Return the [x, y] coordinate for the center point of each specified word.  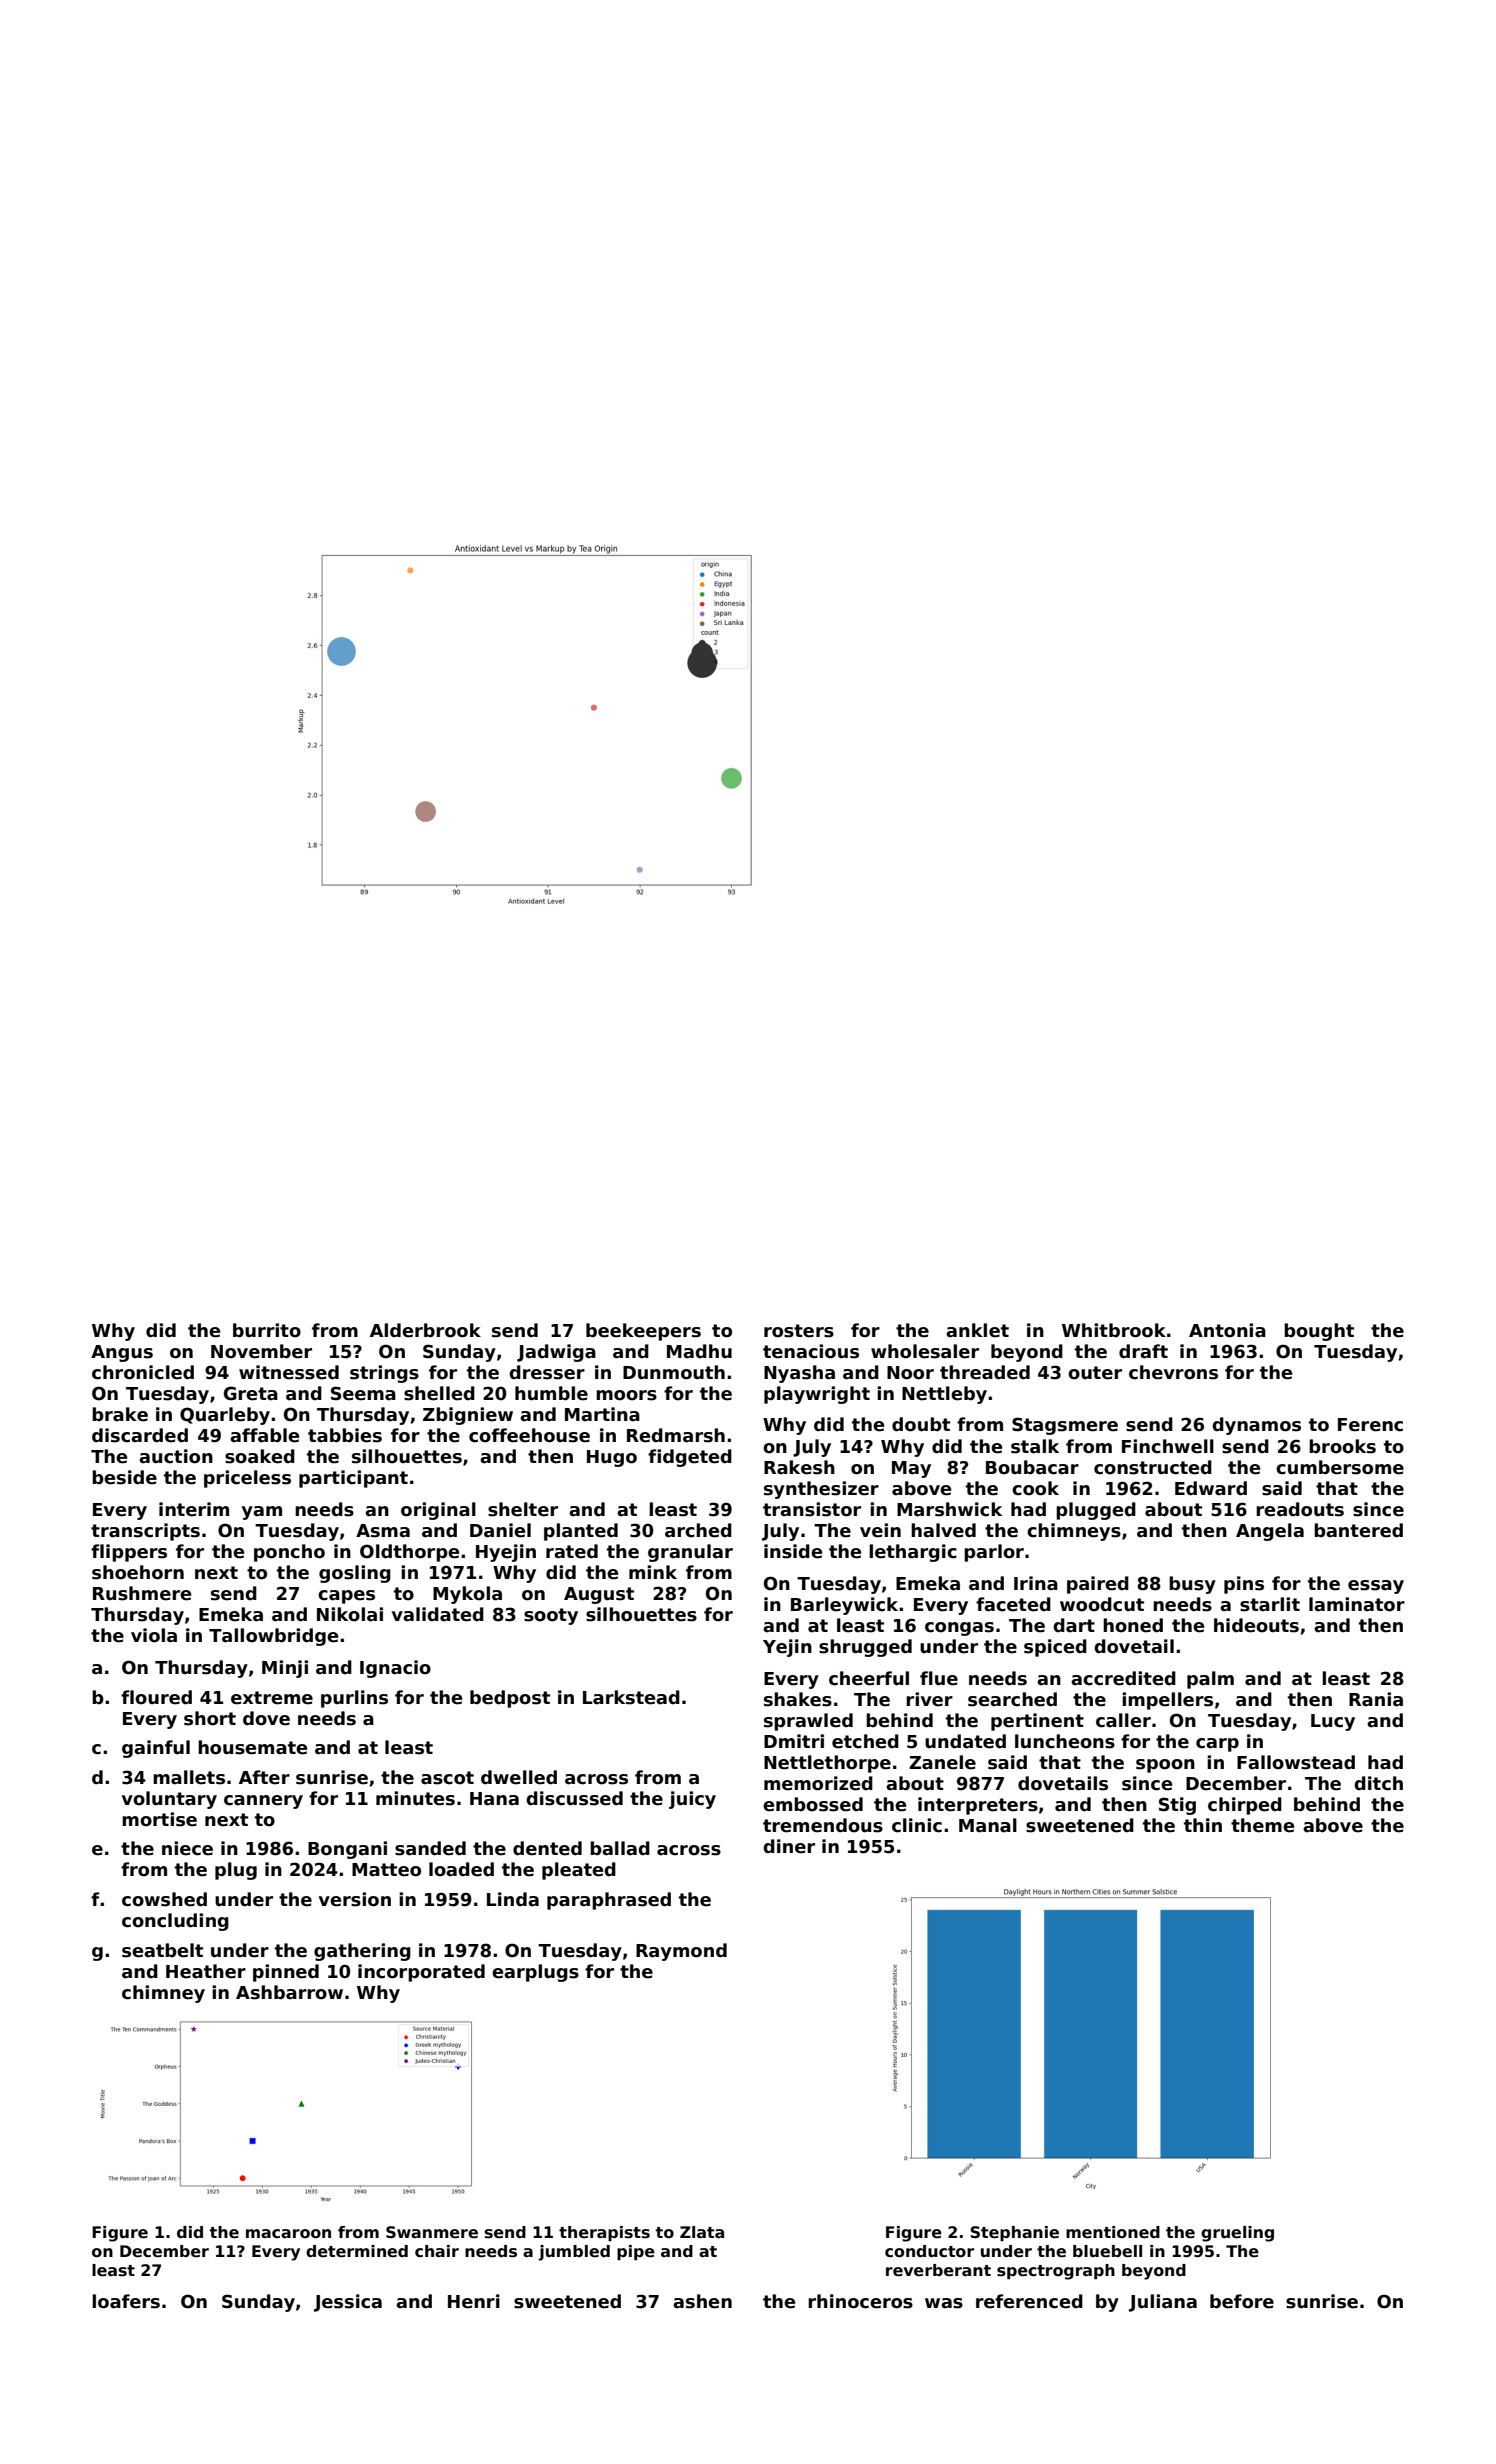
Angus [122, 1353]
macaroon [288, 2234]
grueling [1237, 2234]
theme [1262, 1825]
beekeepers [643, 1332]
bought [1319, 1332]
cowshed [164, 1899]
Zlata [702, 2232]
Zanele [942, 1762]
